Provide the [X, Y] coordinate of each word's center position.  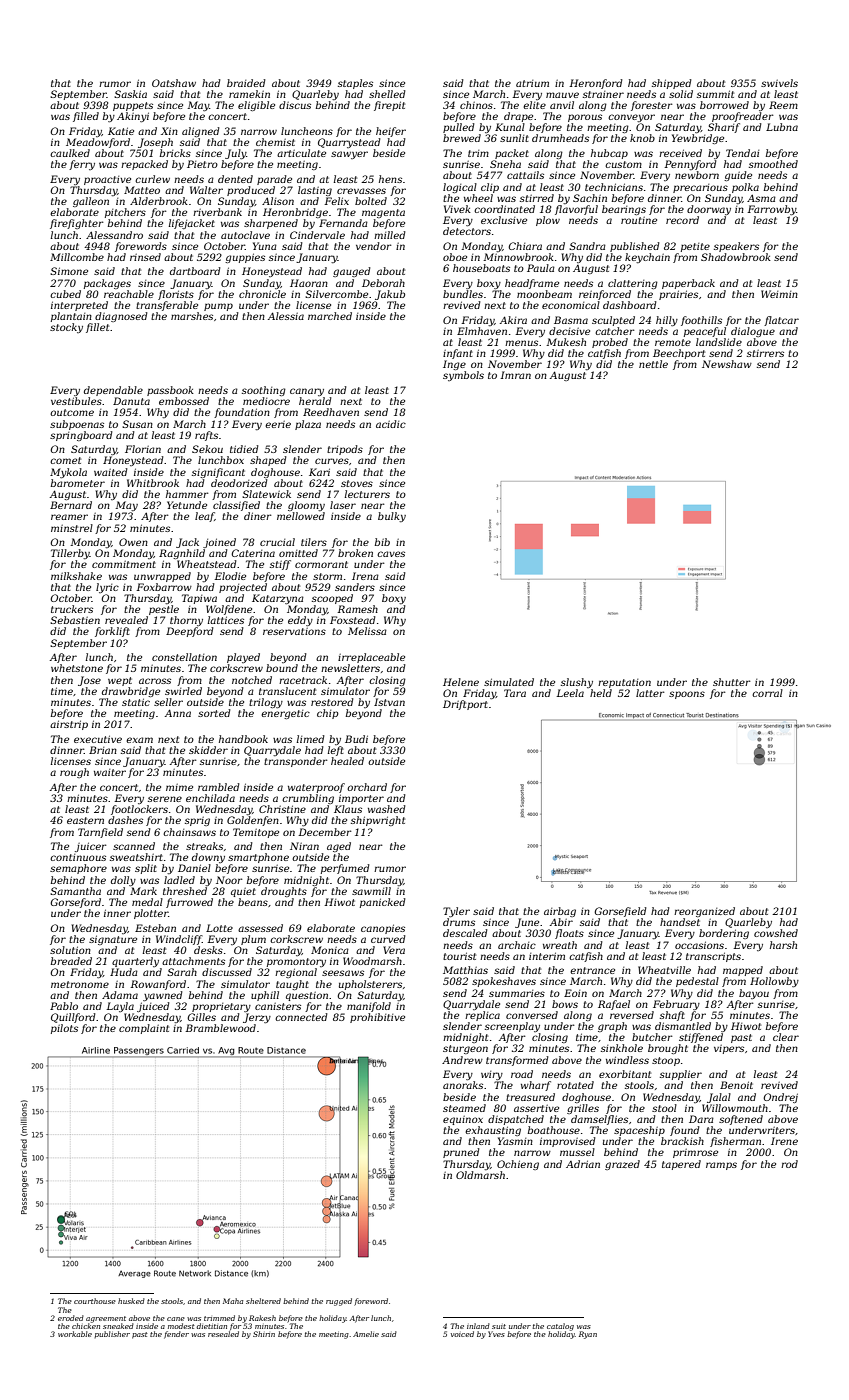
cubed [65, 294]
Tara [515, 693]
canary [307, 392]
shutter [732, 682]
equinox [463, 1120]
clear [786, 1037]
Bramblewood [220, 1028]
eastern [85, 820]
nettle [653, 364]
